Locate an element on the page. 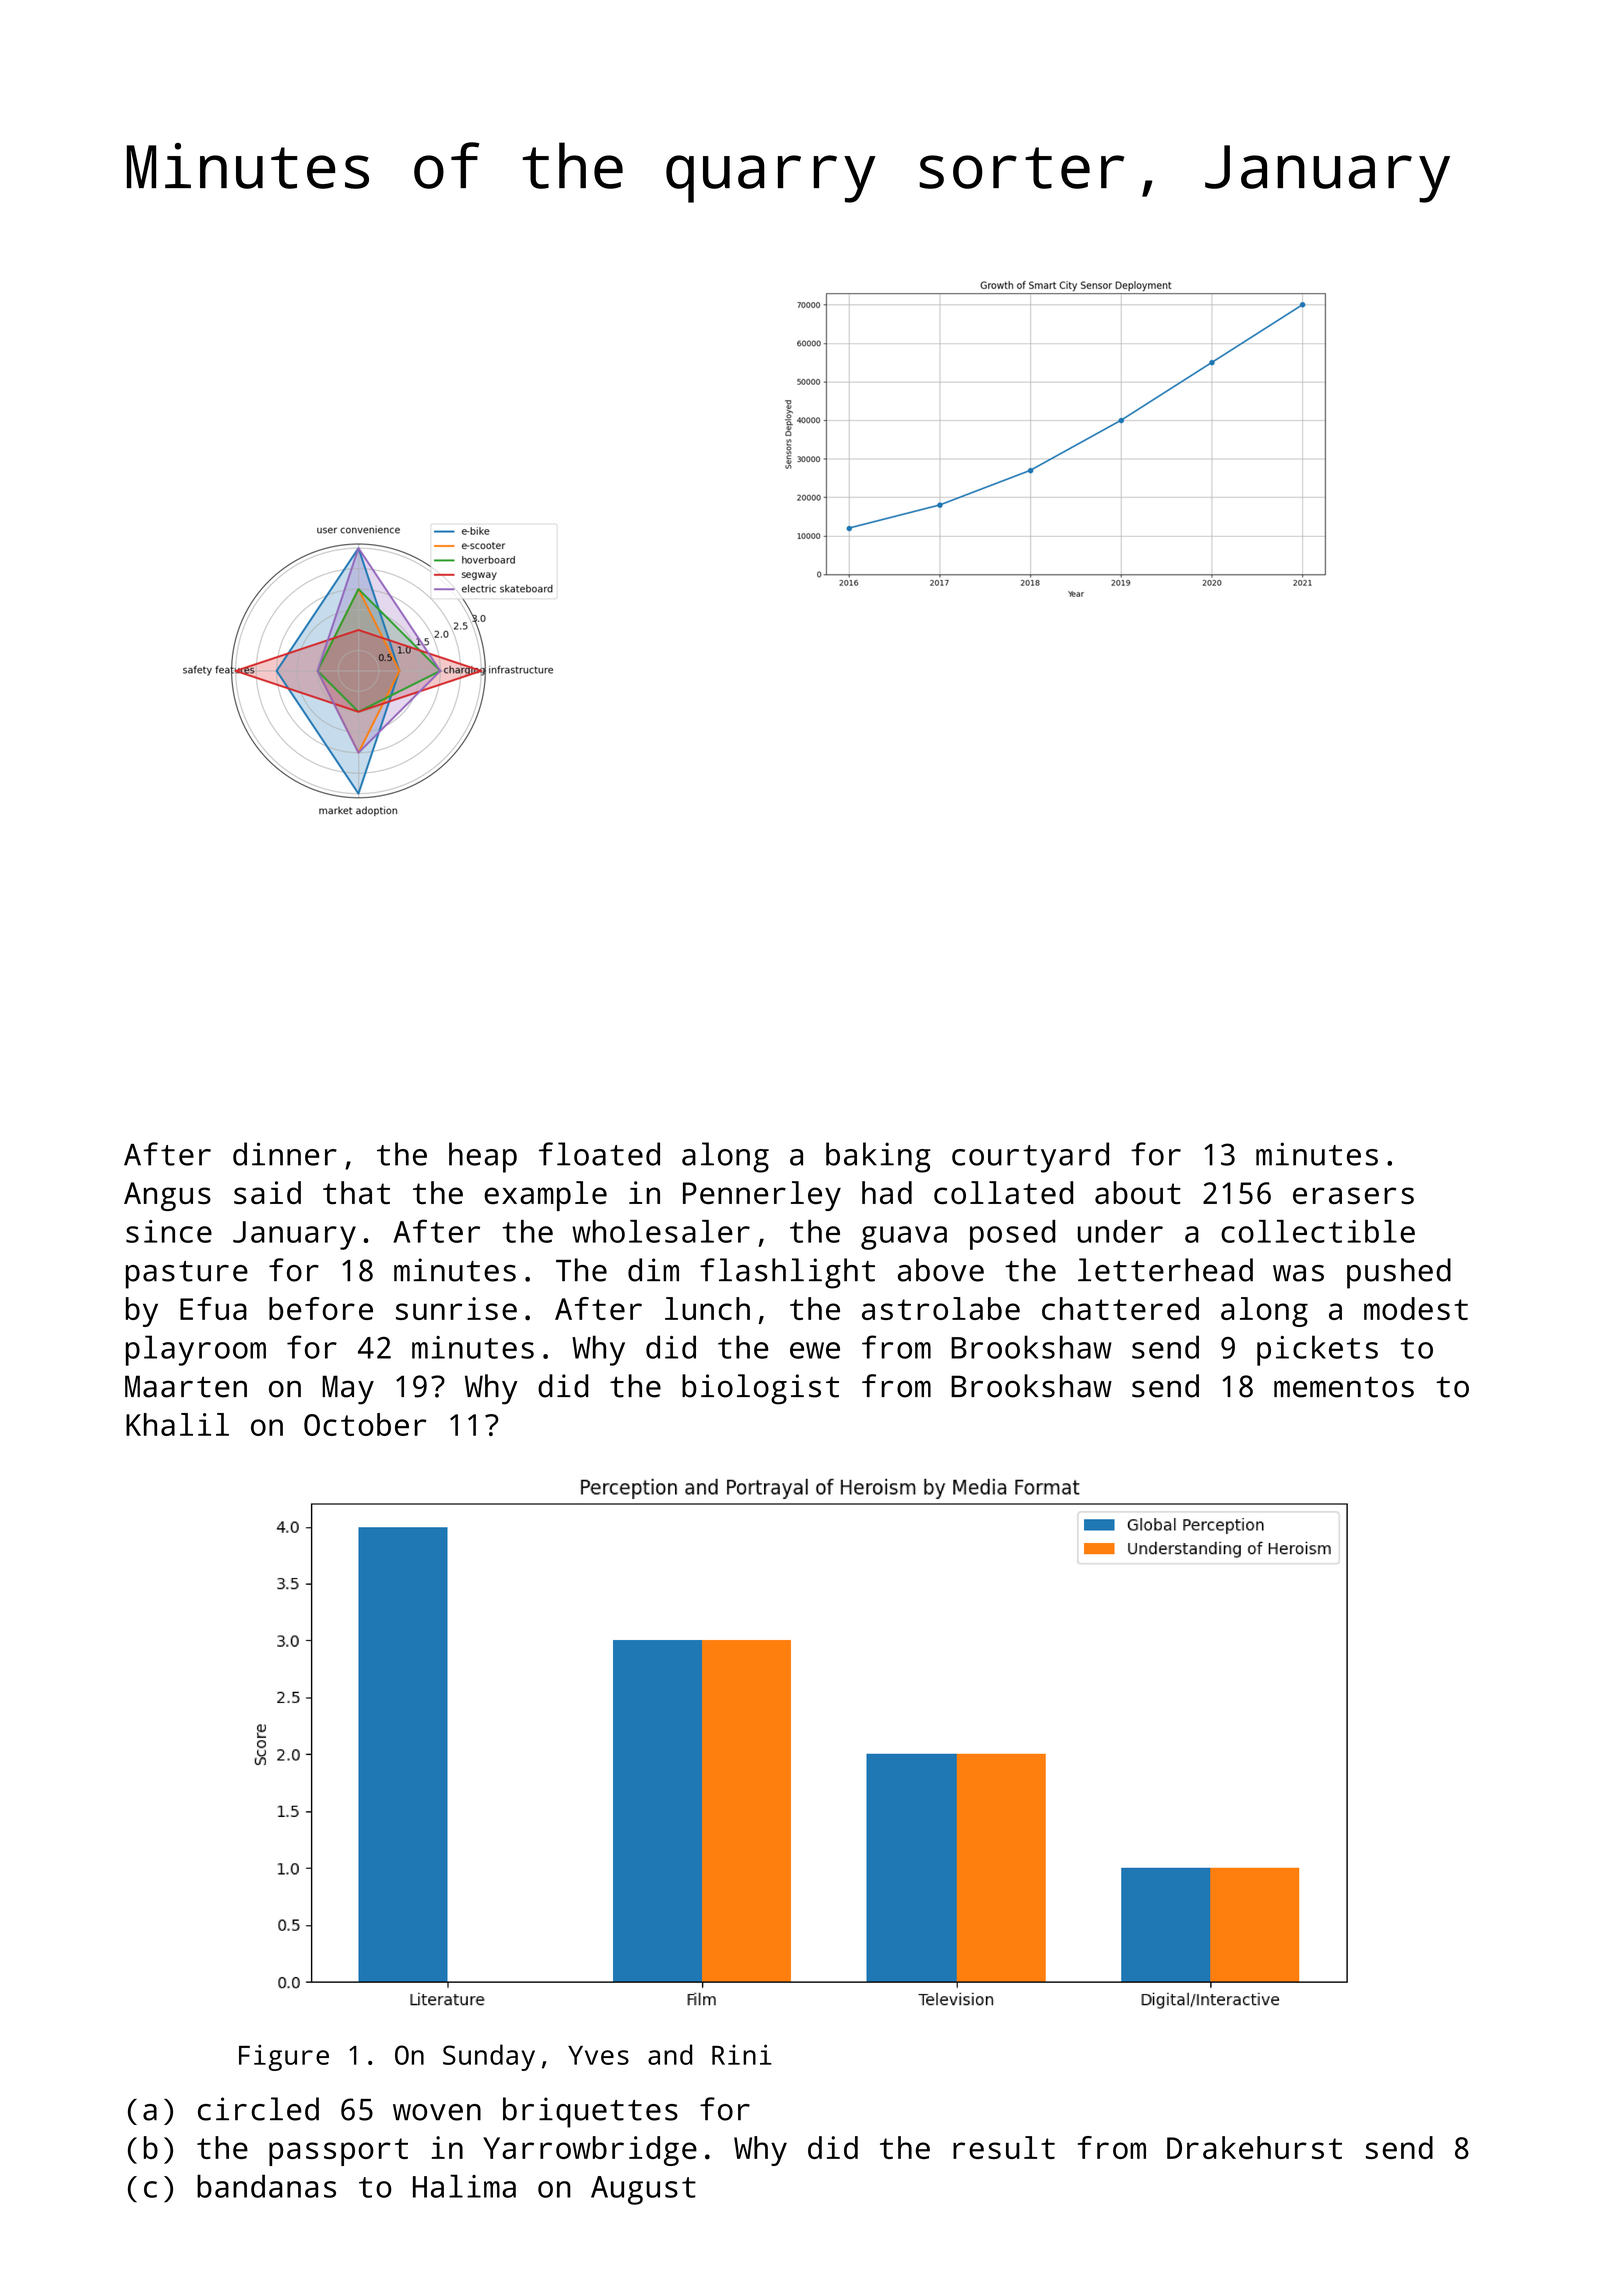 The width and height of the page is (1620, 2292). circled is located at coordinates (258, 2109).
